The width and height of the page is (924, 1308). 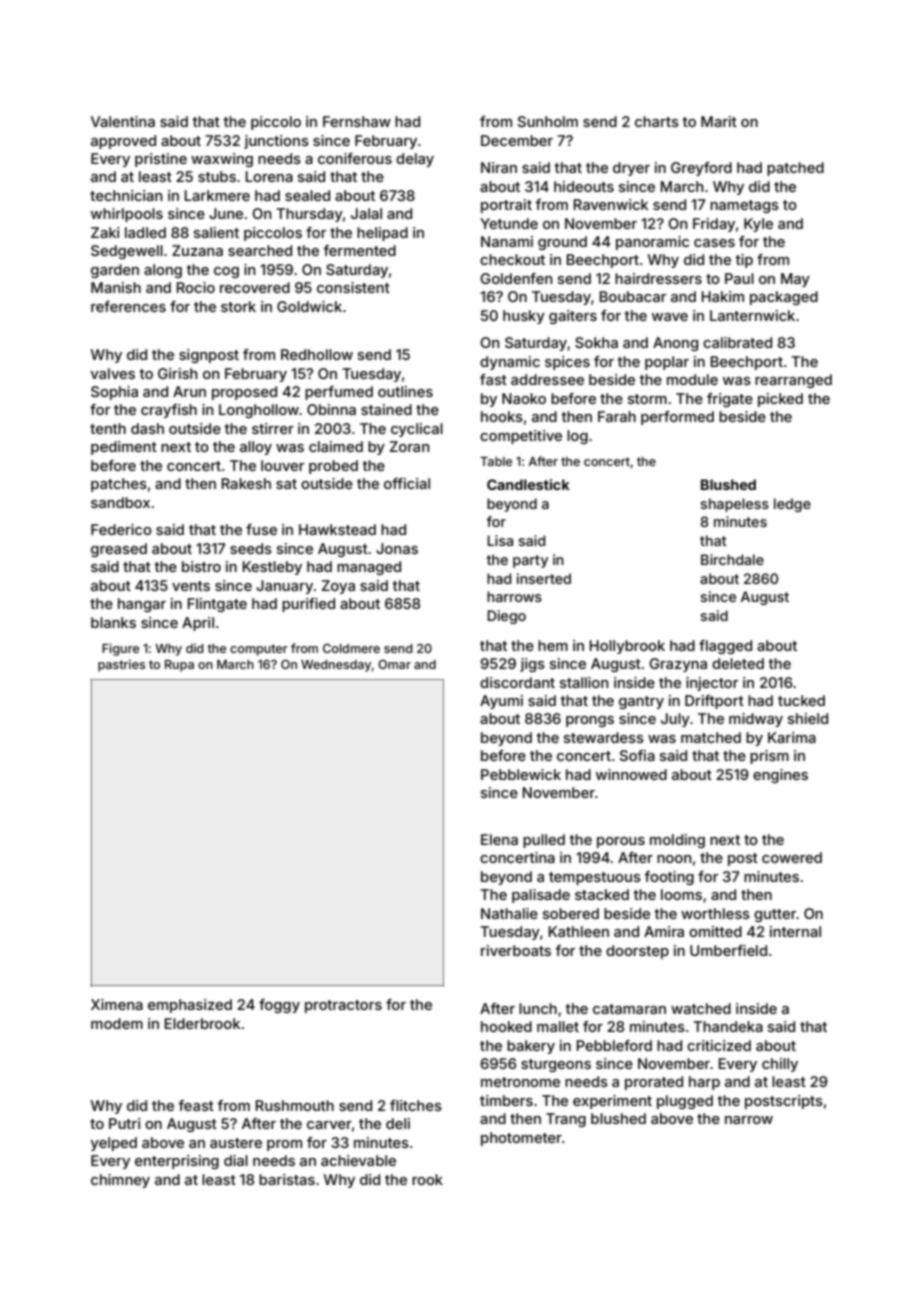 What do you see at coordinates (339, 393) in the page?
I see `perfumed` at bounding box center [339, 393].
